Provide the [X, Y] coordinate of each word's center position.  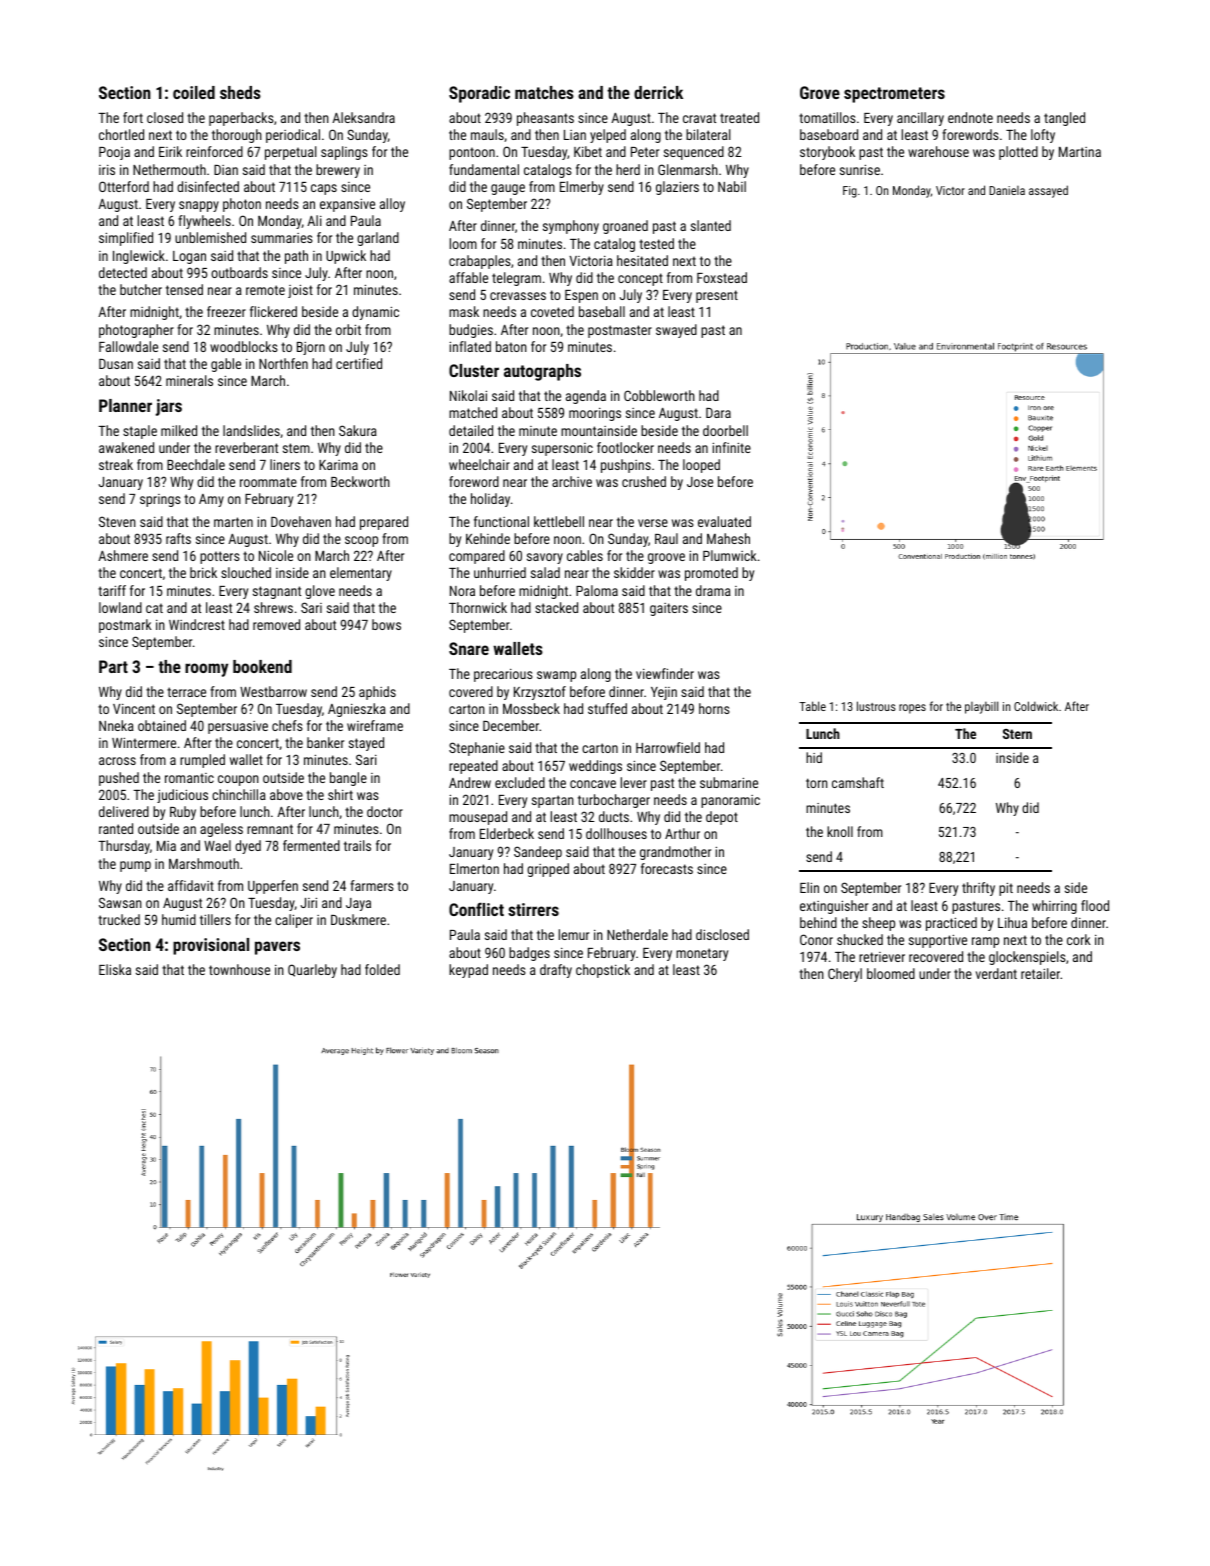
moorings [595, 414]
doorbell [725, 430]
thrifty [978, 889]
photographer [136, 331]
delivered [124, 811]
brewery [338, 171]
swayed [676, 331]
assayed [1048, 191]
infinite [732, 447]
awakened [126, 447]
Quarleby [312, 971]
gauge [508, 189]
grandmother [675, 853]
